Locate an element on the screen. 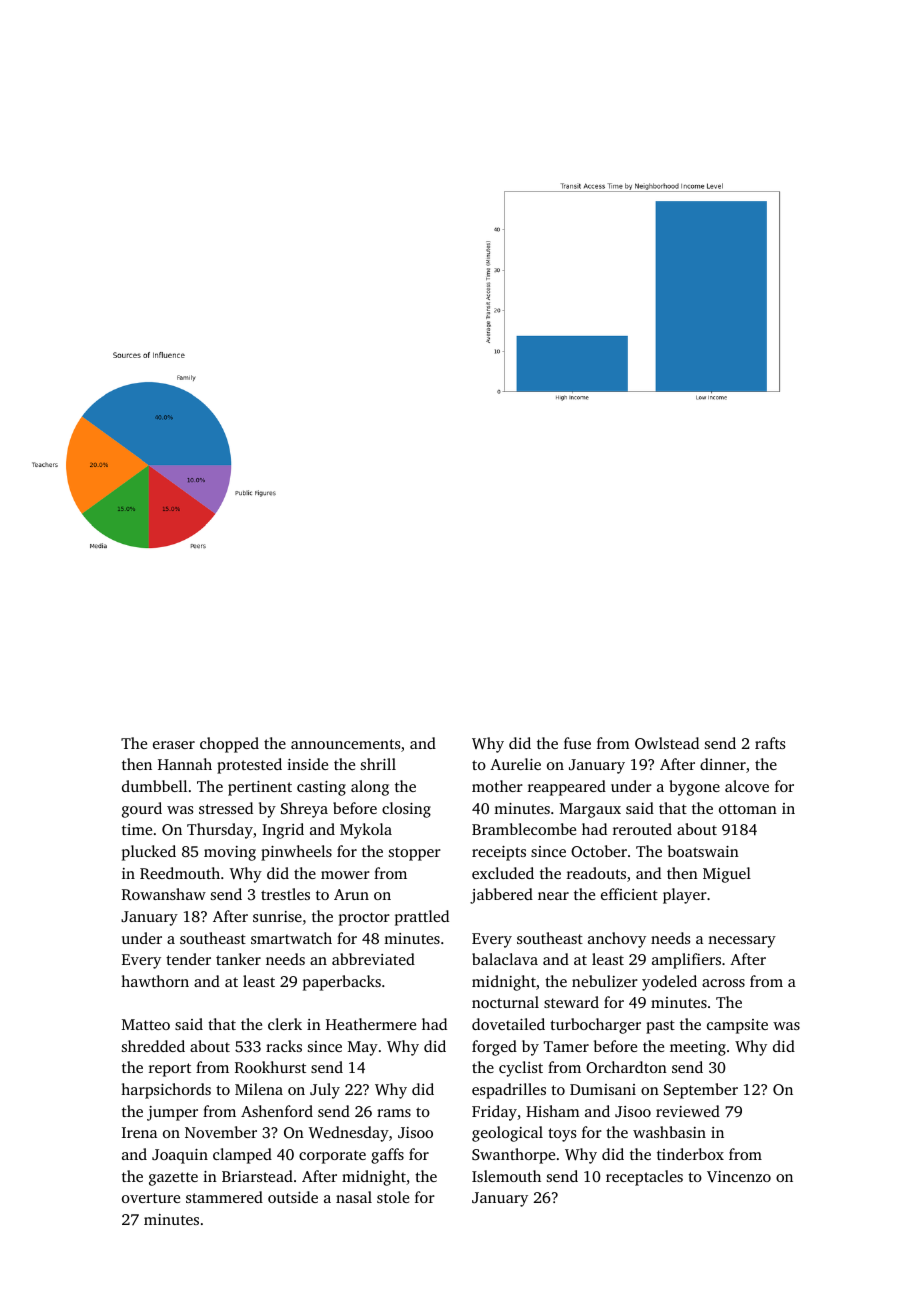 This screenshot has width=924, height=1308. prattled is located at coordinates (422, 918).
